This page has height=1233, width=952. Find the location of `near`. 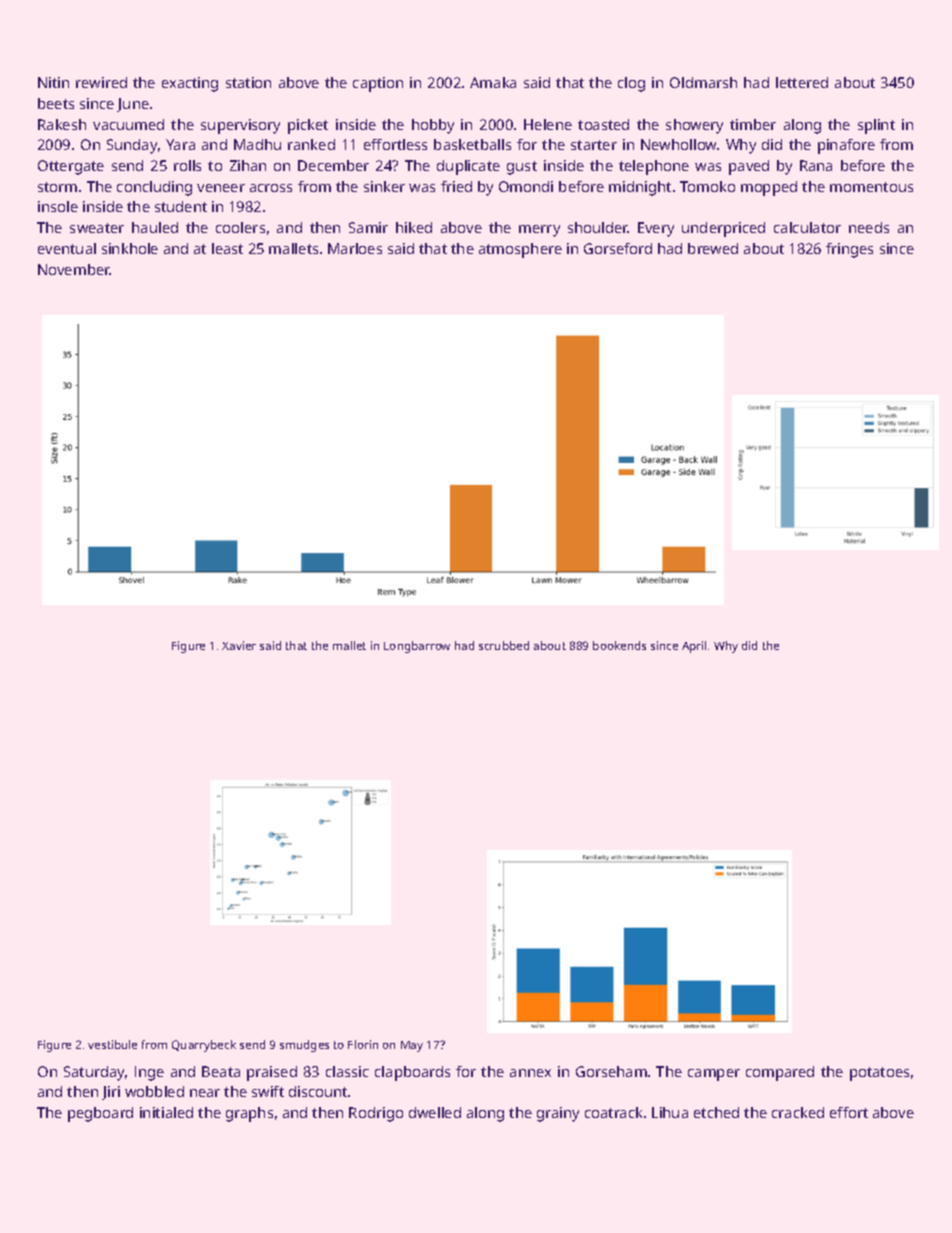

near is located at coordinates (205, 1093).
